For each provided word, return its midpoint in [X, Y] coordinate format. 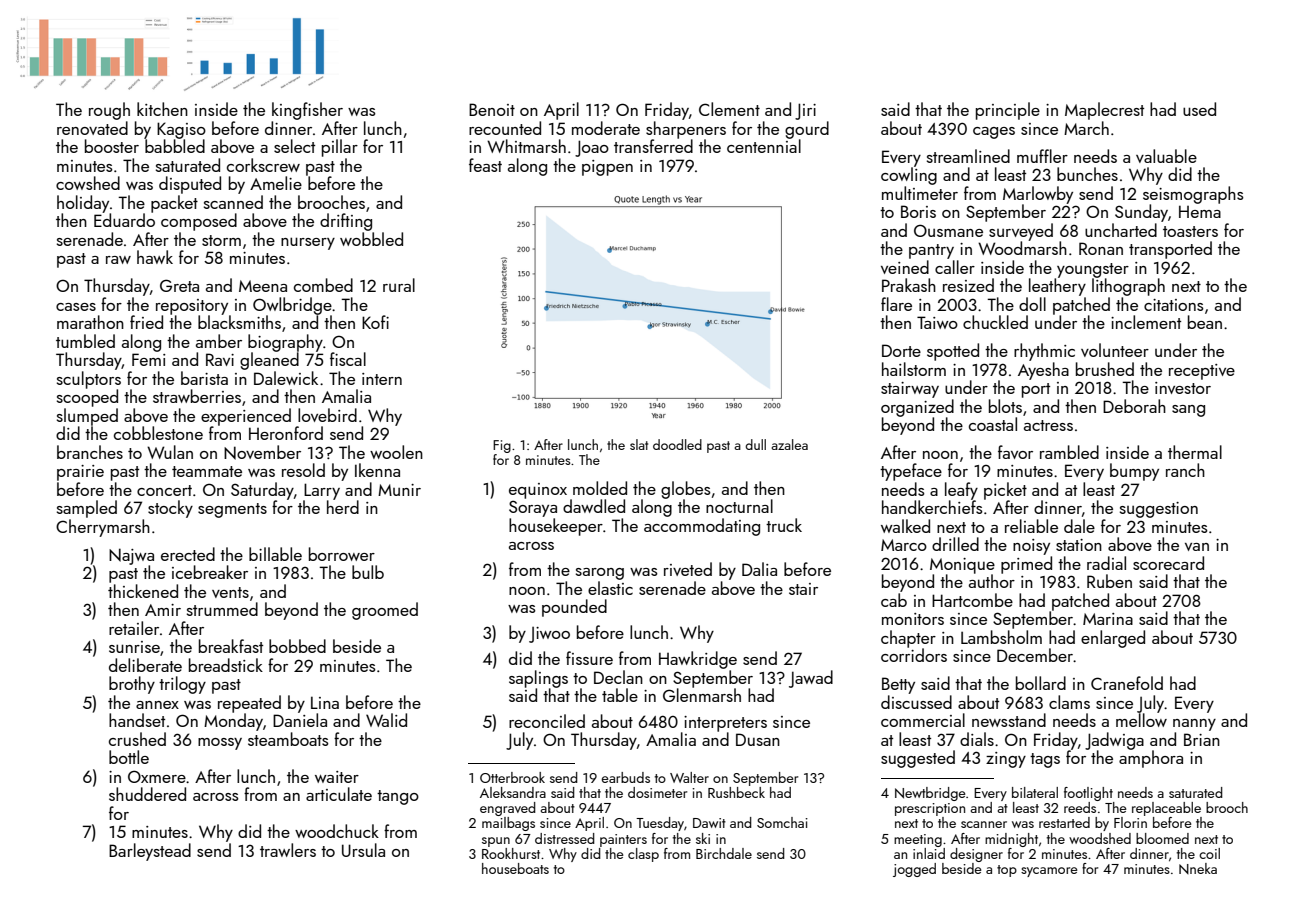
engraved [508, 809]
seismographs [1193, 195]
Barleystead [150, 852]
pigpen [607, 168]
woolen [396, 452]
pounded [574, 608]
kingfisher [307, 111]
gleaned [269, 361]
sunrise [134, 647]
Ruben [1109, 581]
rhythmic [1044, 352]
